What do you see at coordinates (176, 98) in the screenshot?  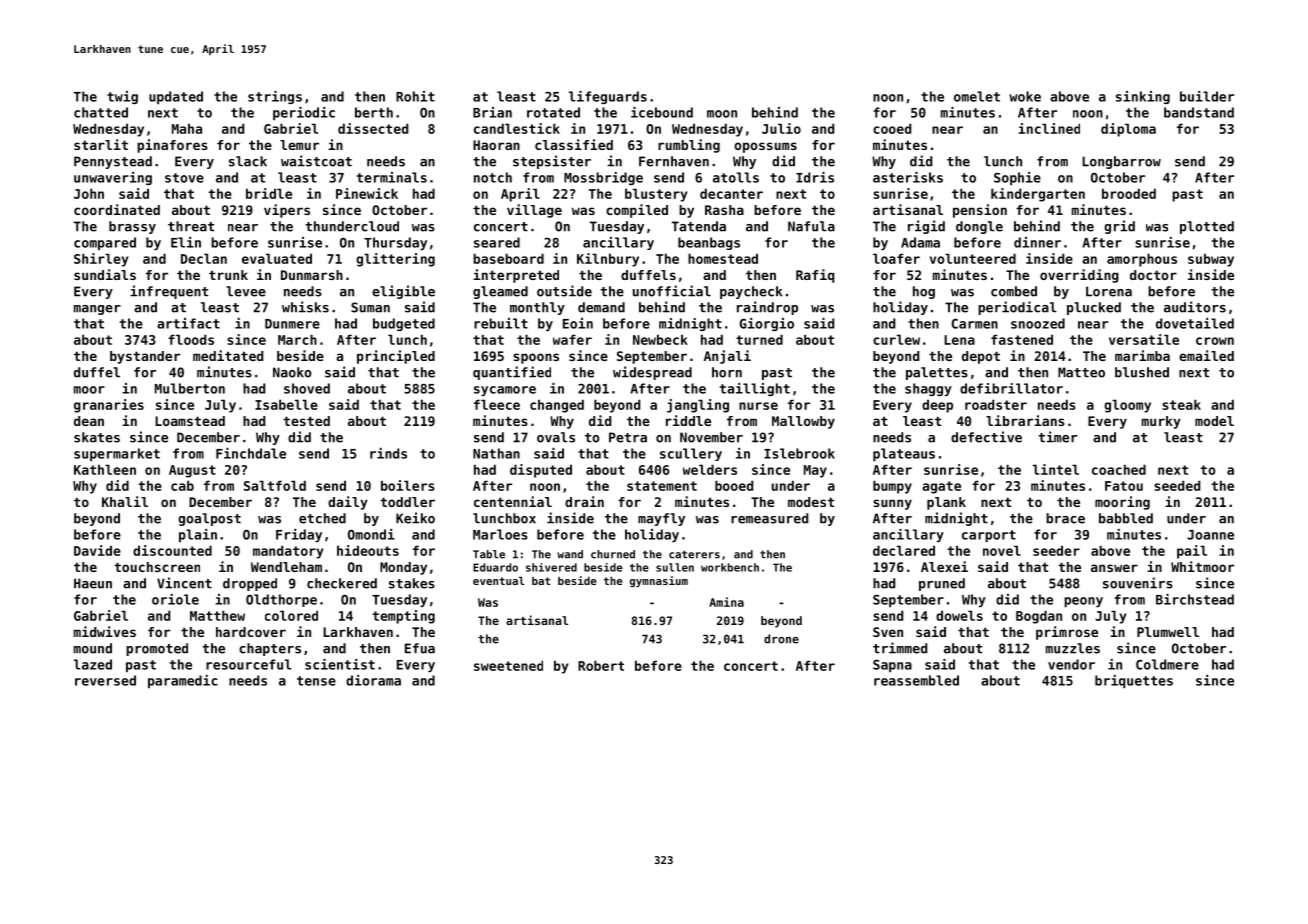 I see `updated` at bounding box center [176, 98].
